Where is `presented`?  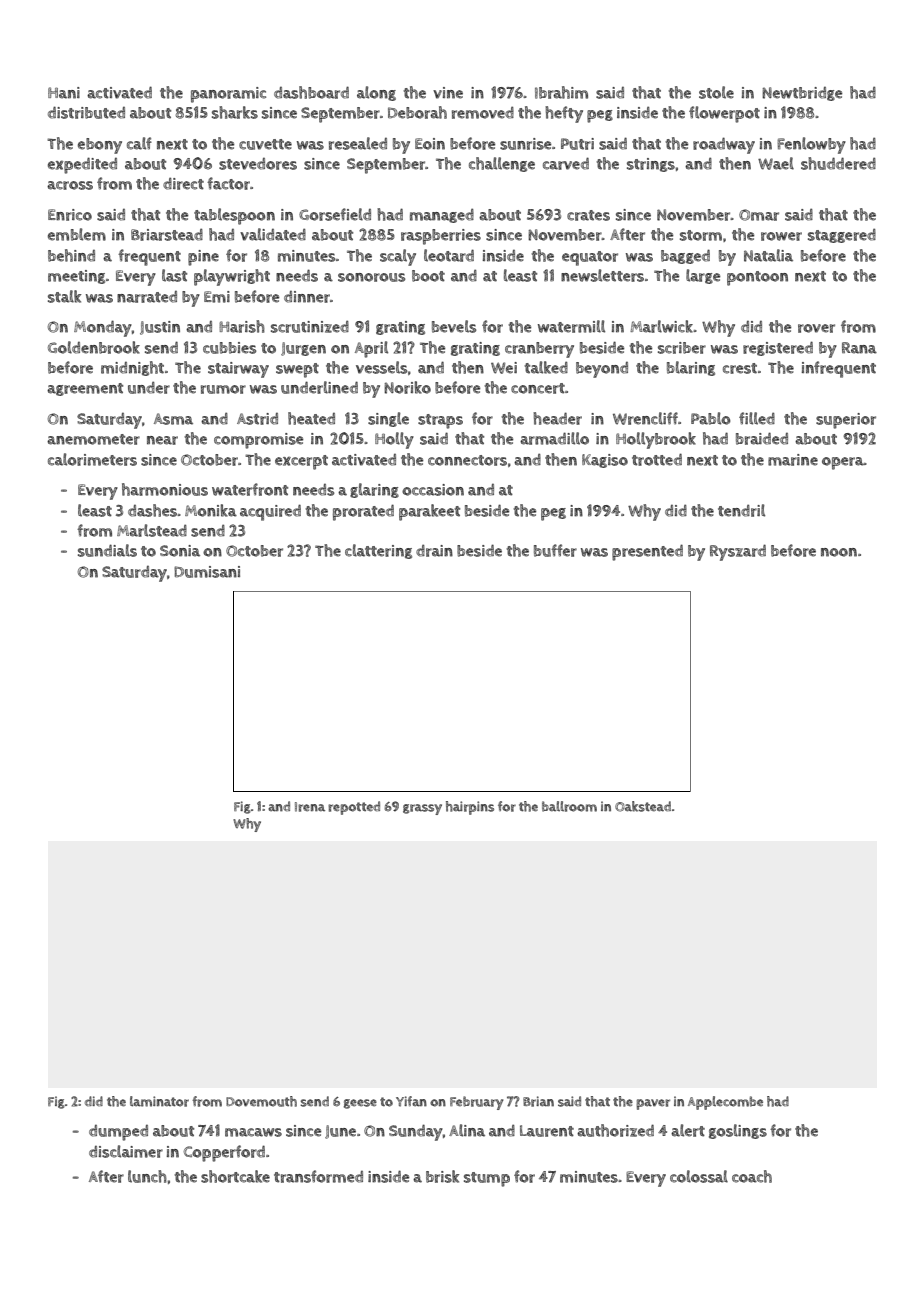 presented is located at coordinates (647, 552).
